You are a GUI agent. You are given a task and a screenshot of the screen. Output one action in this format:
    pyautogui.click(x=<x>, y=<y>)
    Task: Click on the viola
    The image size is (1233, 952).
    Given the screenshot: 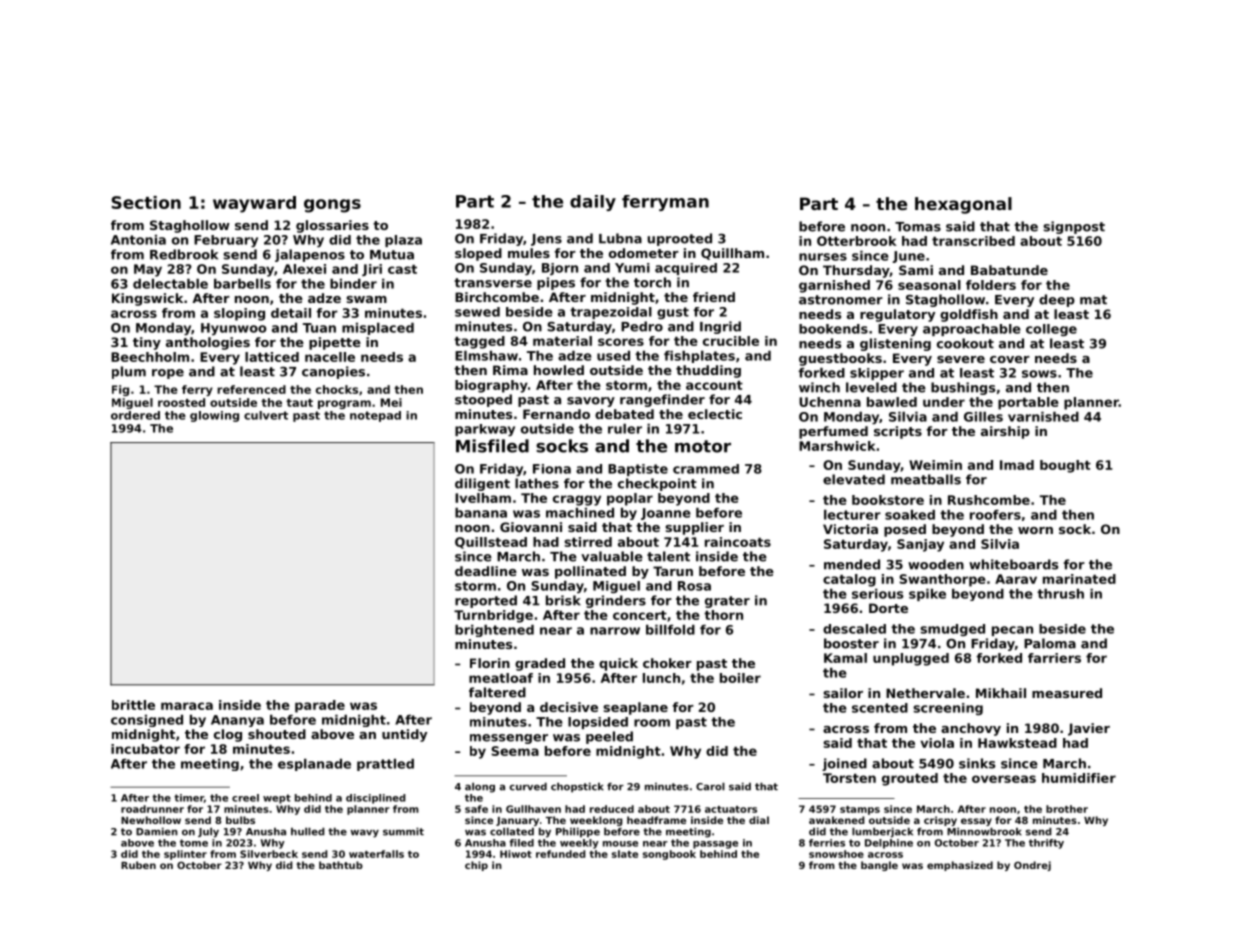 What is the action you would take?
    pyautogui.click(x=937, y=743)
